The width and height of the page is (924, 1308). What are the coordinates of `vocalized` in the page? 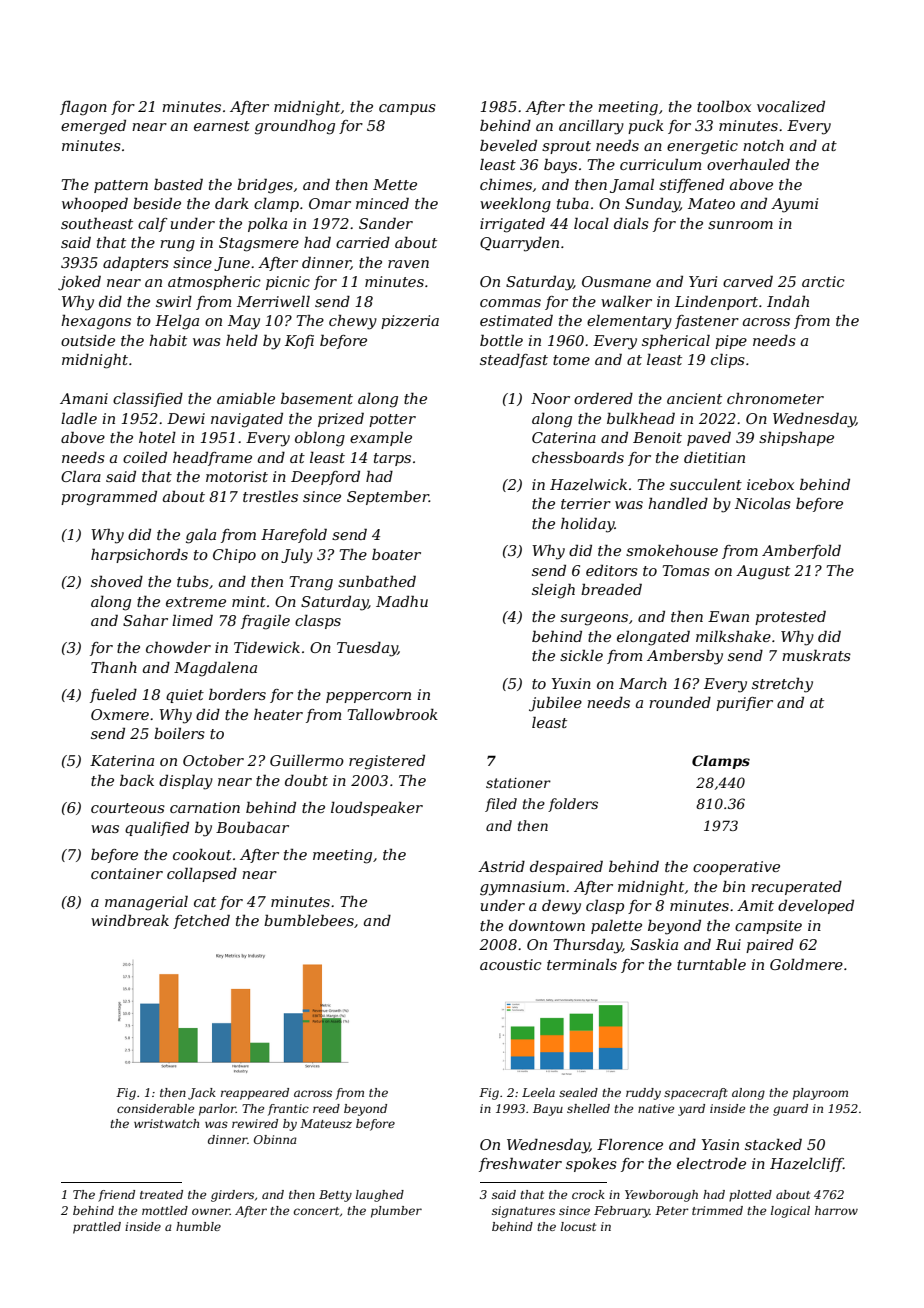 It's located at (791, 106).
